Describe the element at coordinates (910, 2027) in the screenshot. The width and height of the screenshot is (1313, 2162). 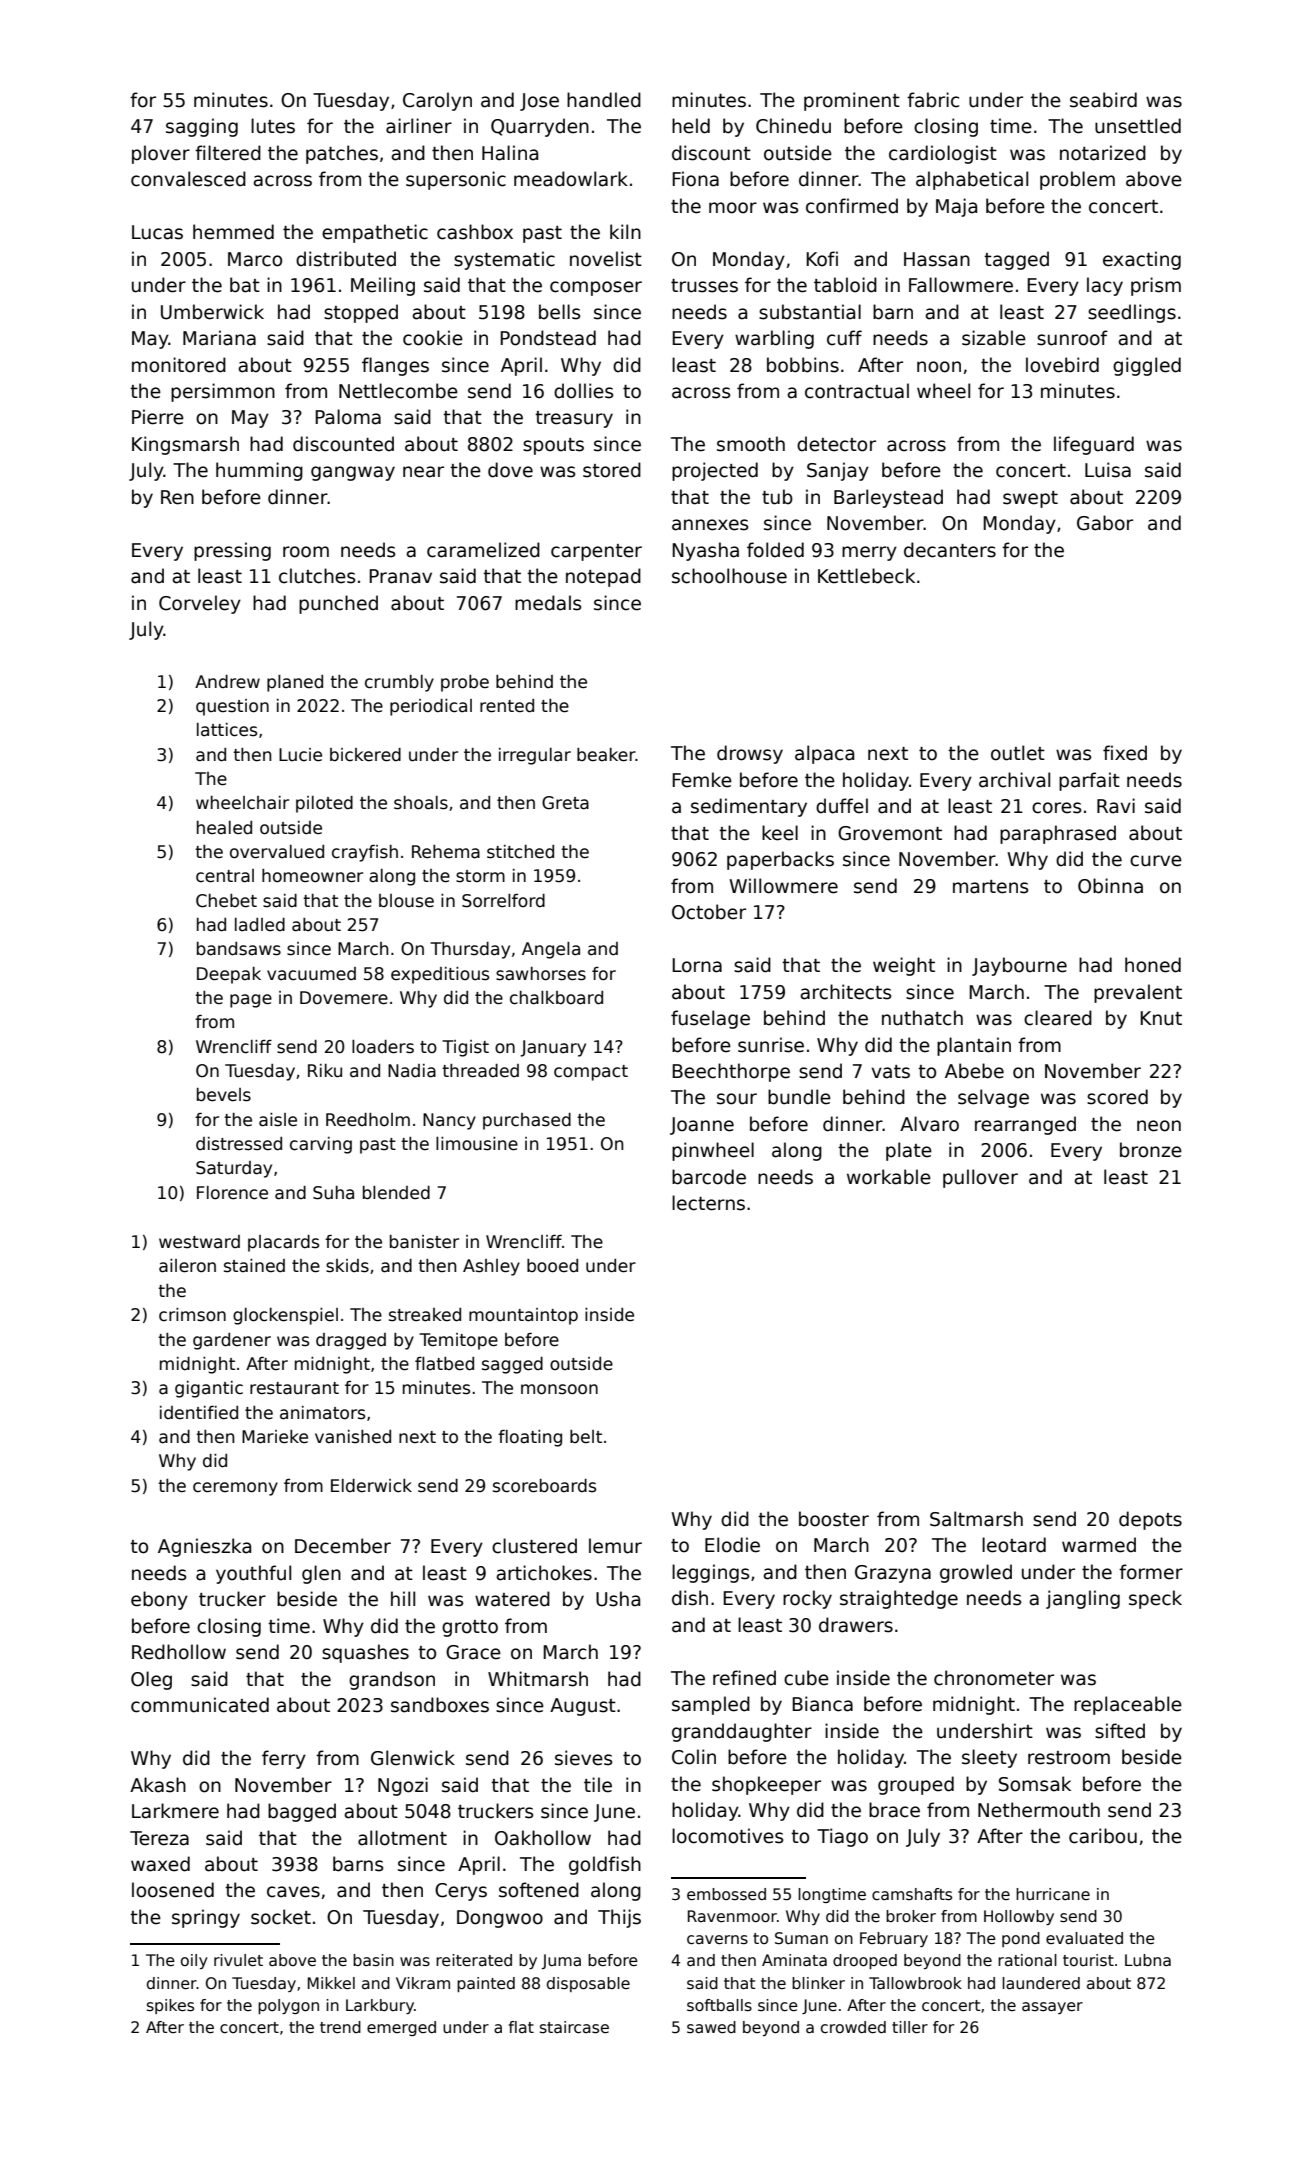
I see `tiller` at that location.
